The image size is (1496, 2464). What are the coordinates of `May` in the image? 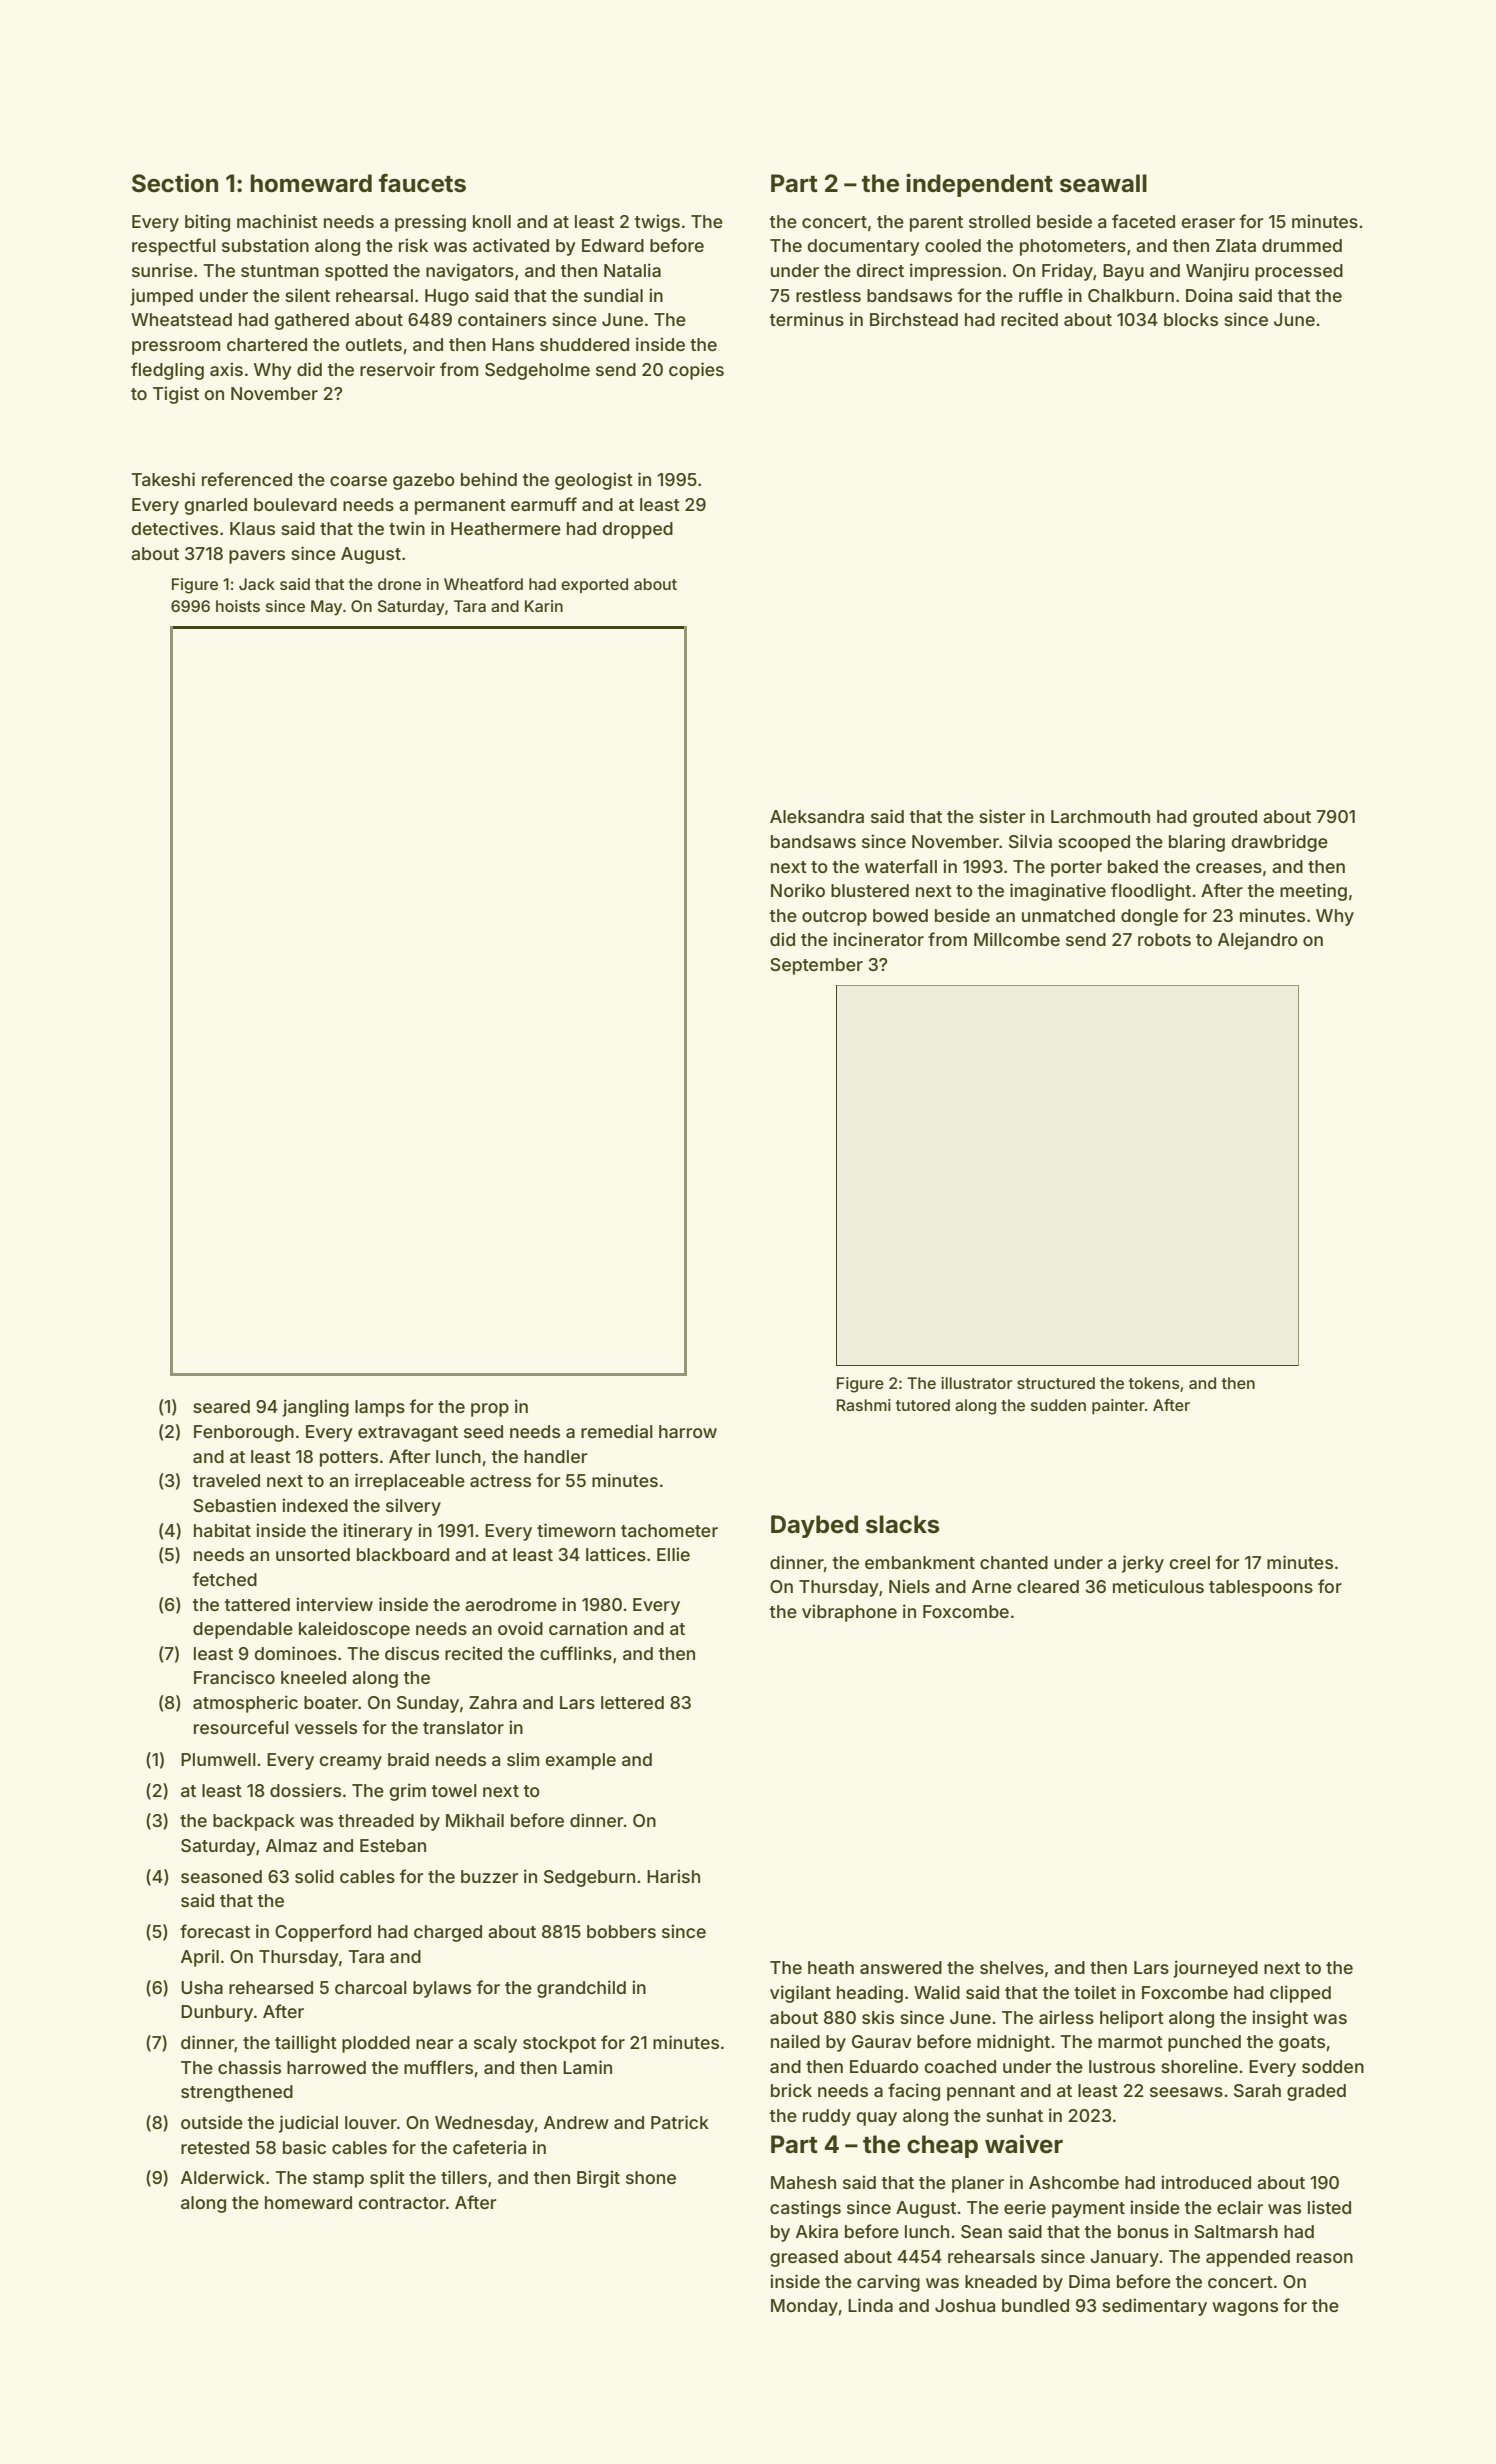 It's located at (326, 608).
